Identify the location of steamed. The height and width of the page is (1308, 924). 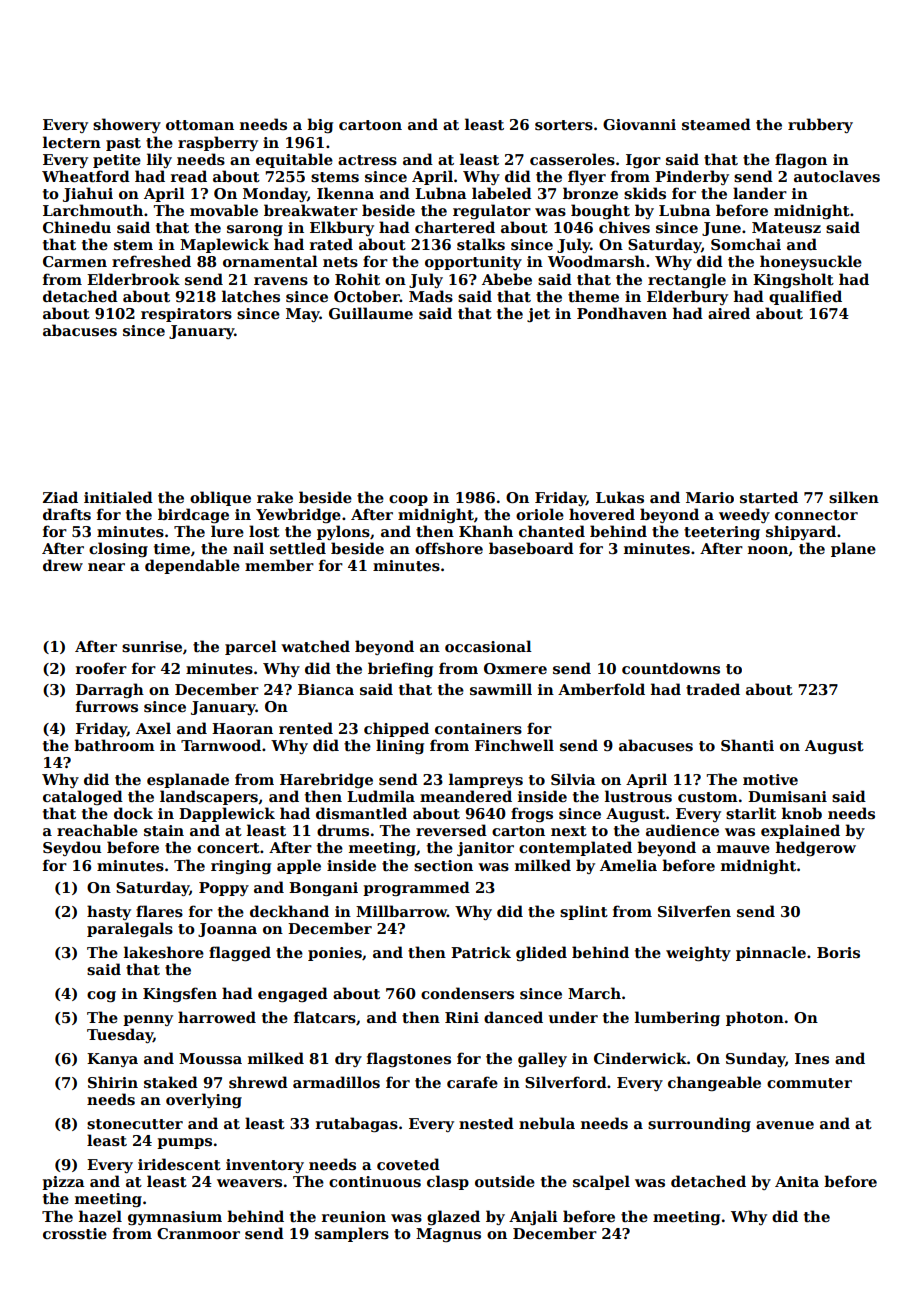
(716, 124).
